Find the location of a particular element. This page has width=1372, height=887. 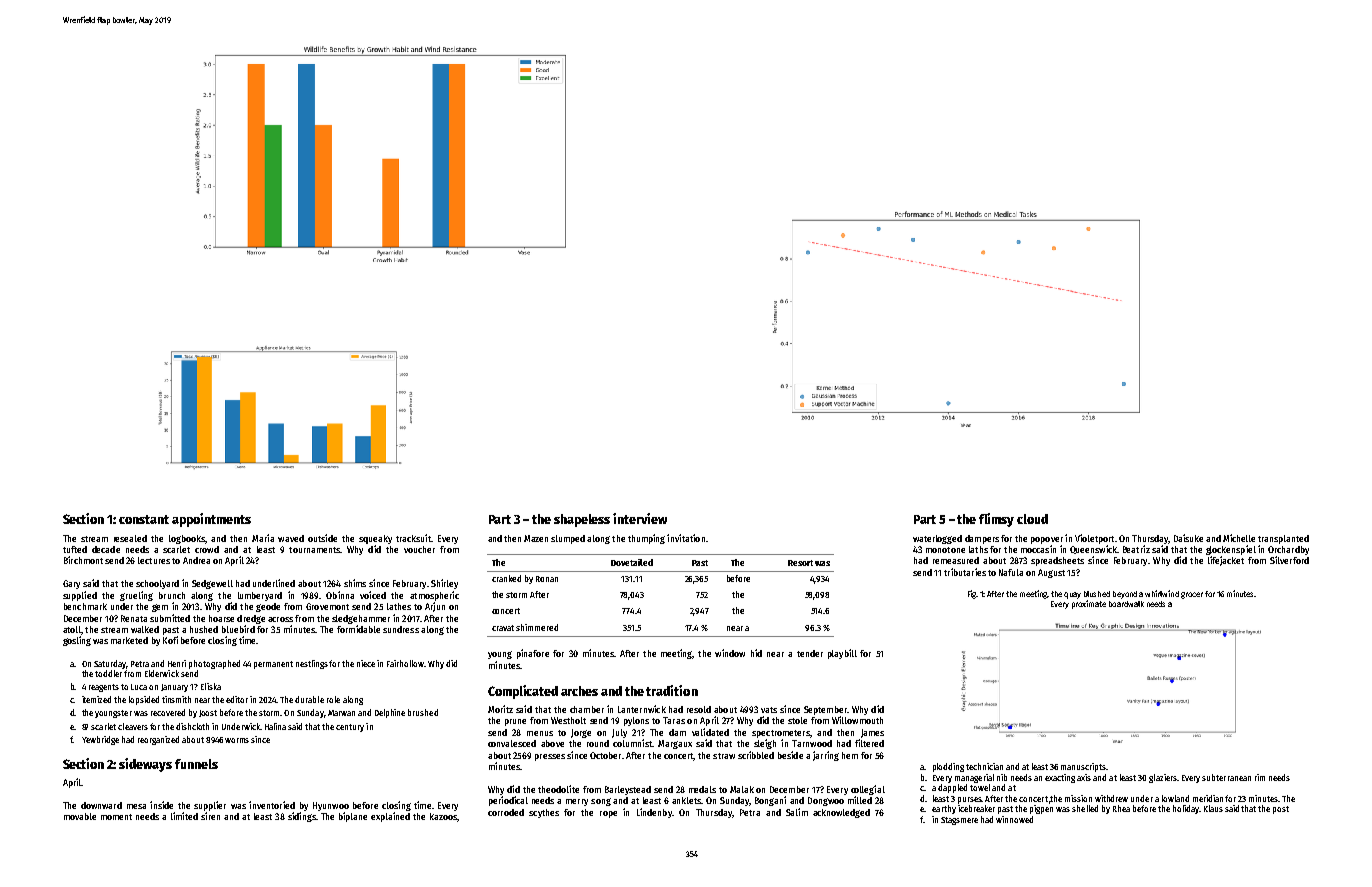

dampers is located at coordinates (982, 539).
